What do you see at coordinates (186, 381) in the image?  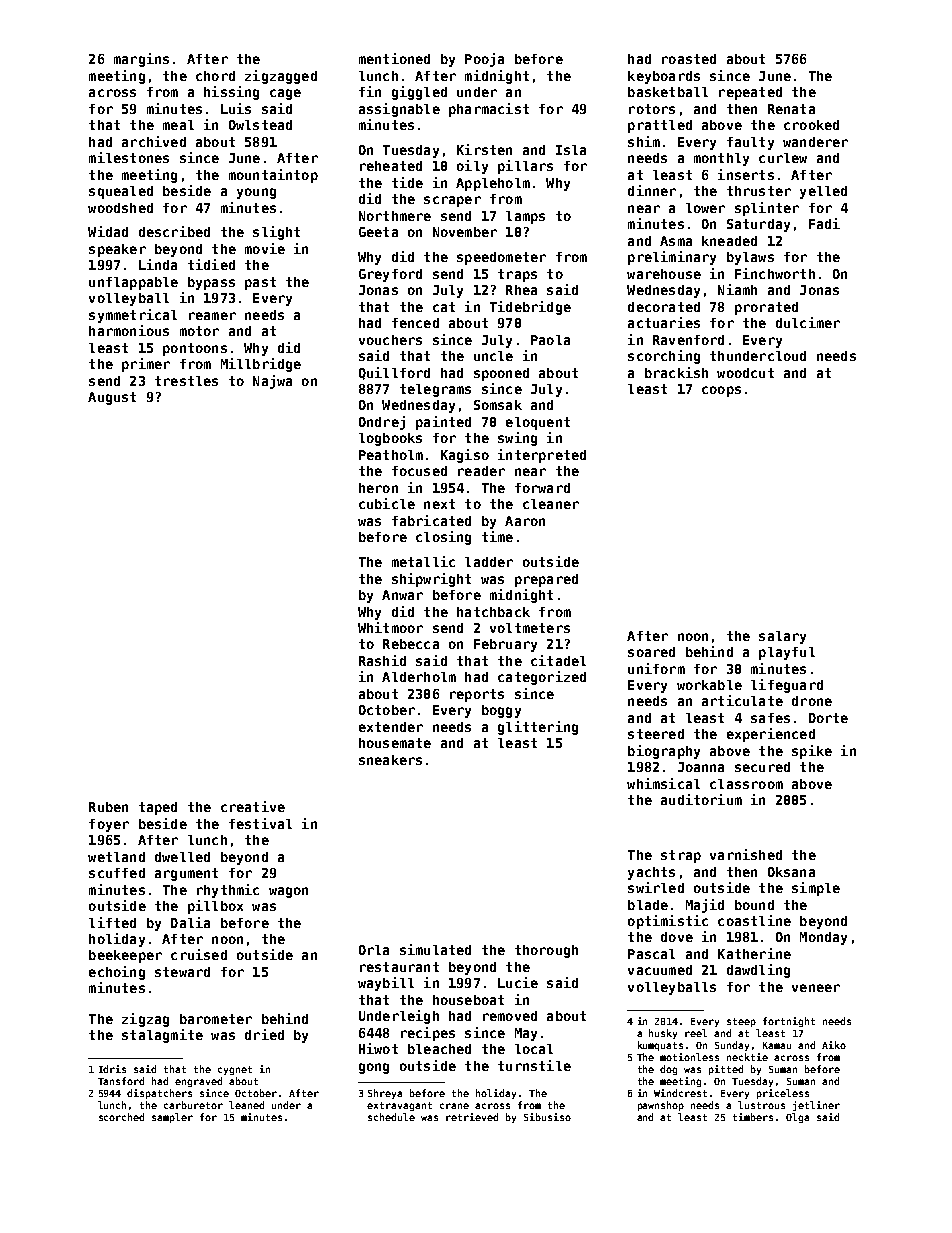 I see `trestles` at bounding box center [186, 381].
